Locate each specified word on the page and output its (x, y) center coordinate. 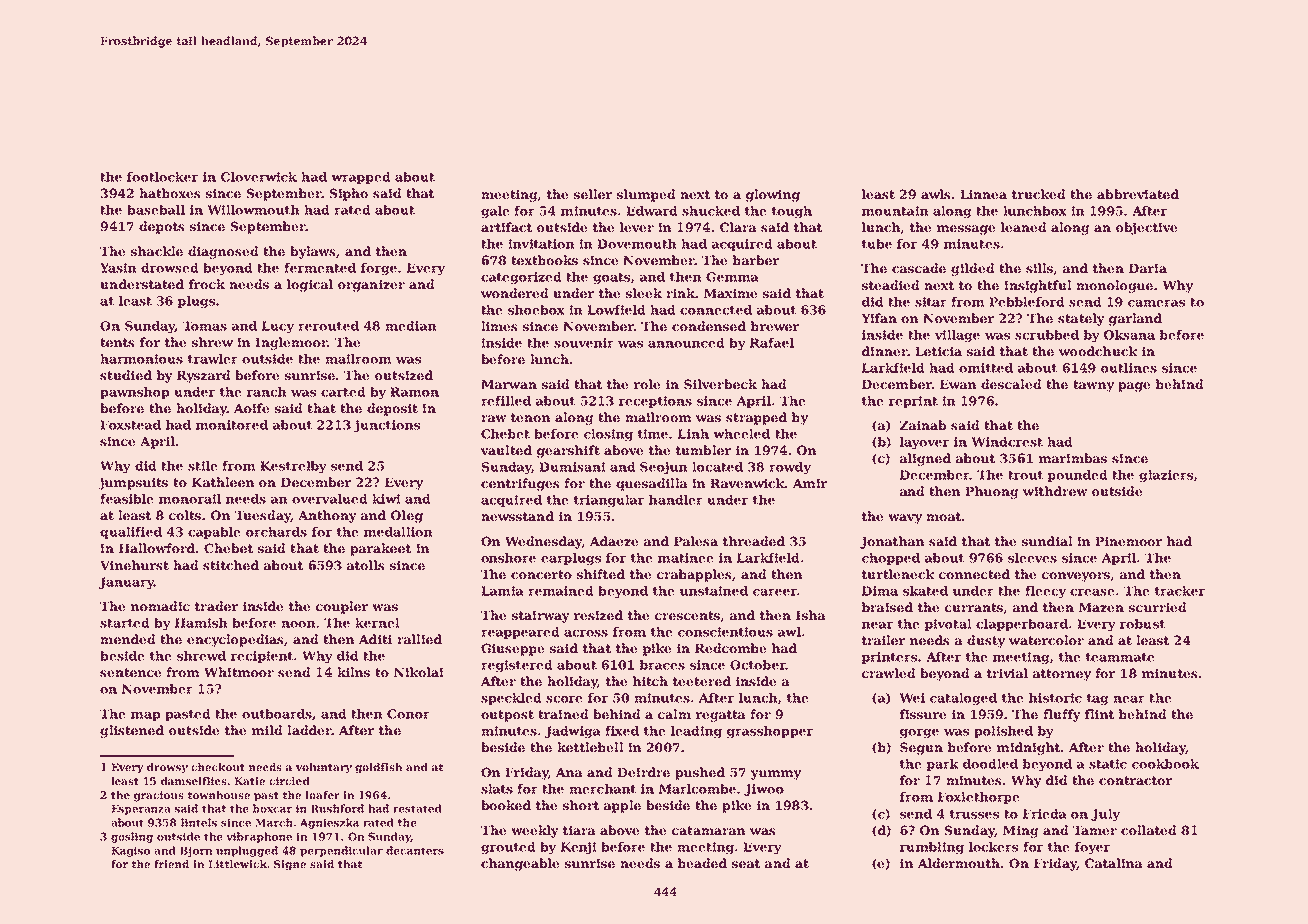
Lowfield (616, 310)
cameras (1156, 303)
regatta (721, 716)
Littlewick (238, 864)
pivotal (948, 625)
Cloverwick (259, 177)
